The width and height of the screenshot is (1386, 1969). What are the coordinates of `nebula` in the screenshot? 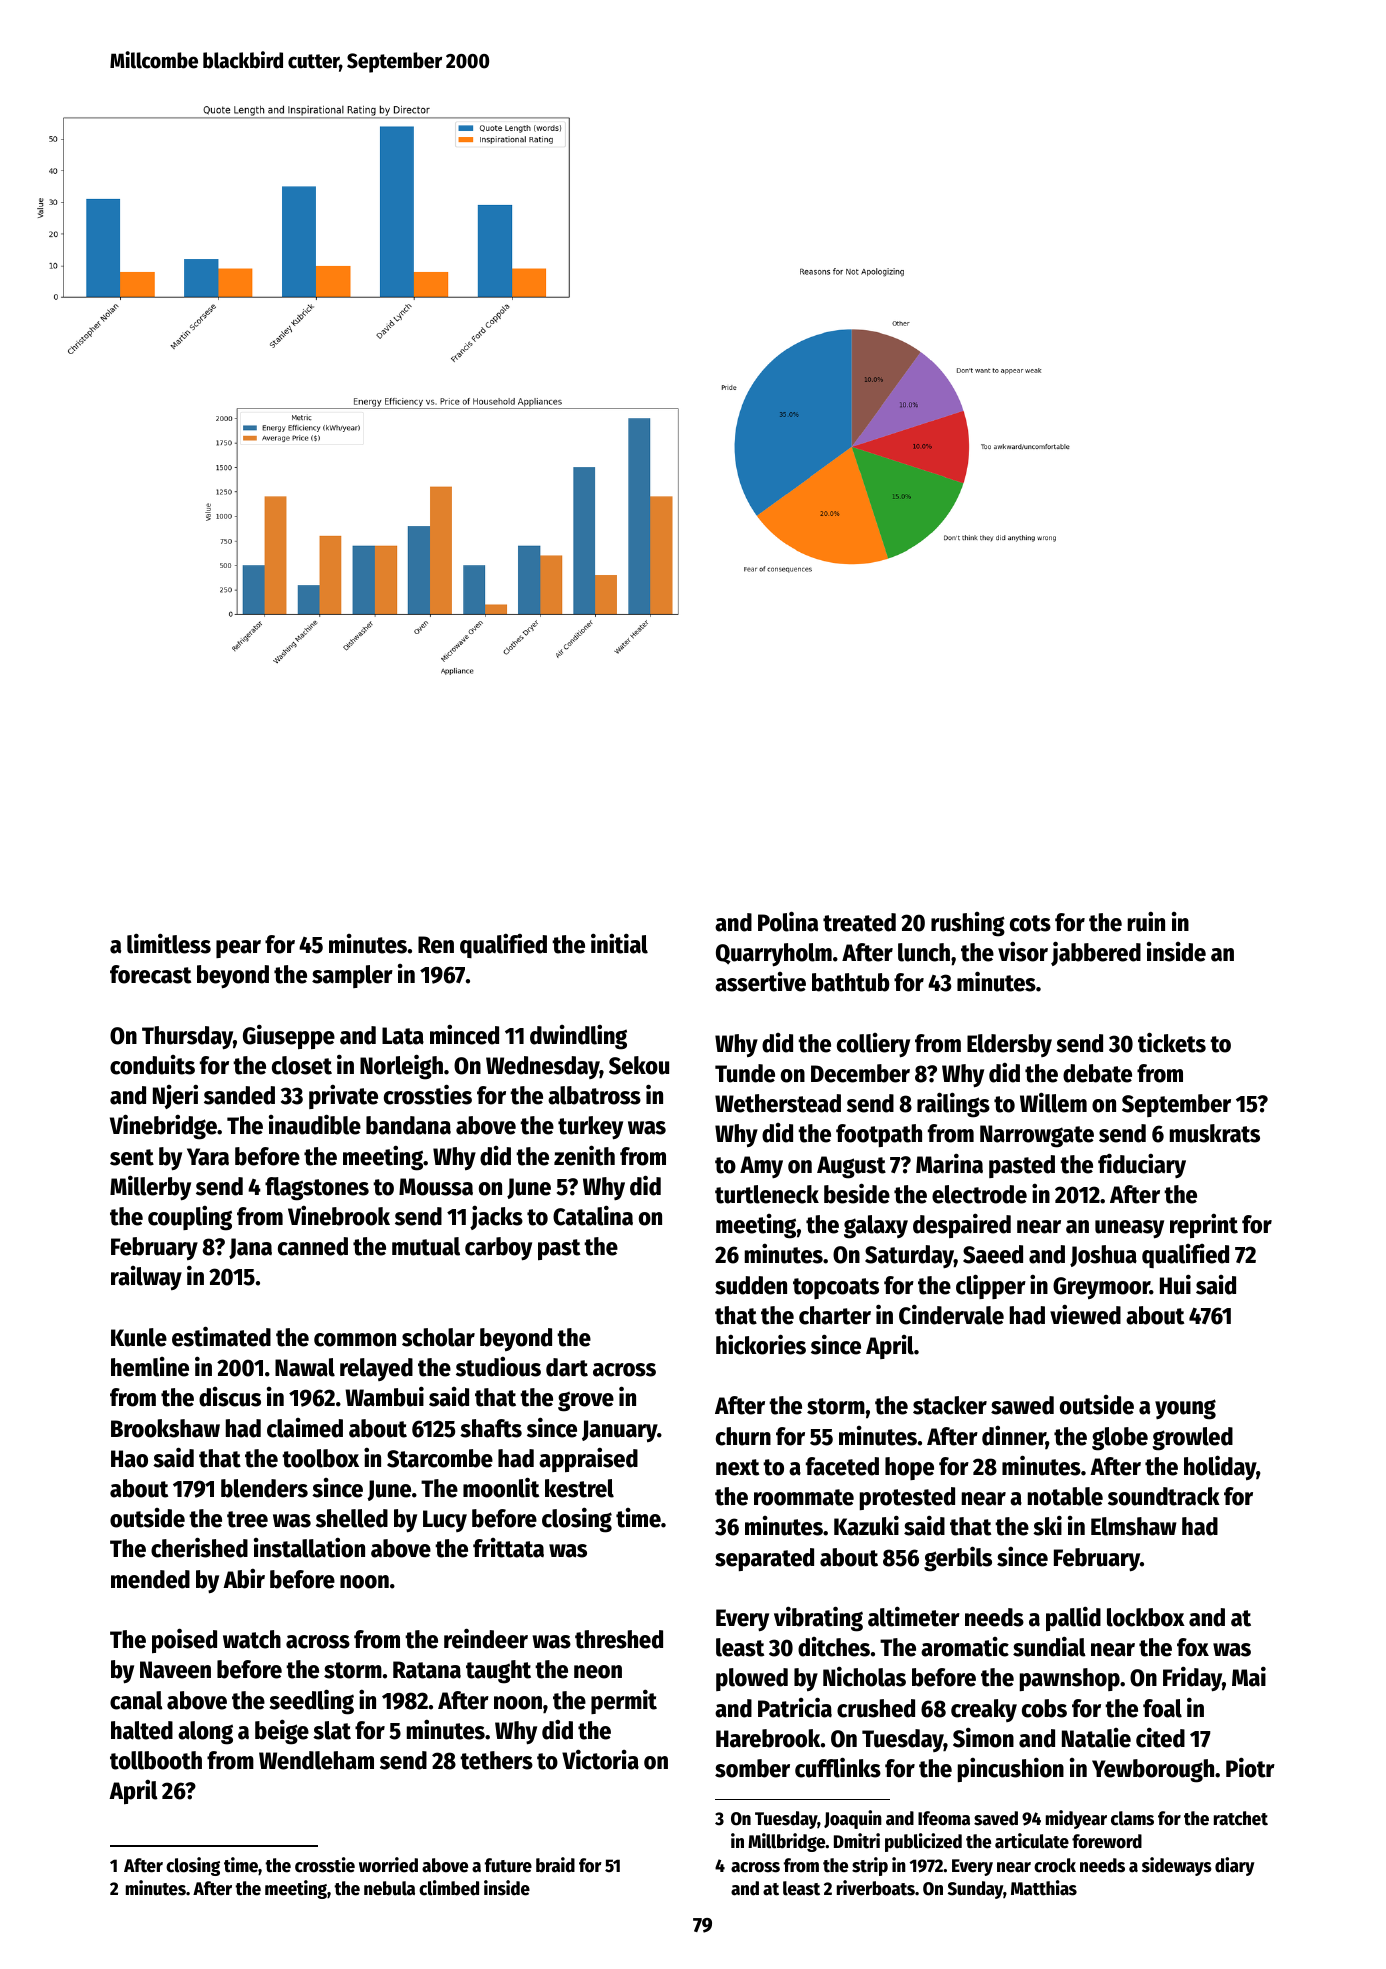 It's located at (389, 1888).
